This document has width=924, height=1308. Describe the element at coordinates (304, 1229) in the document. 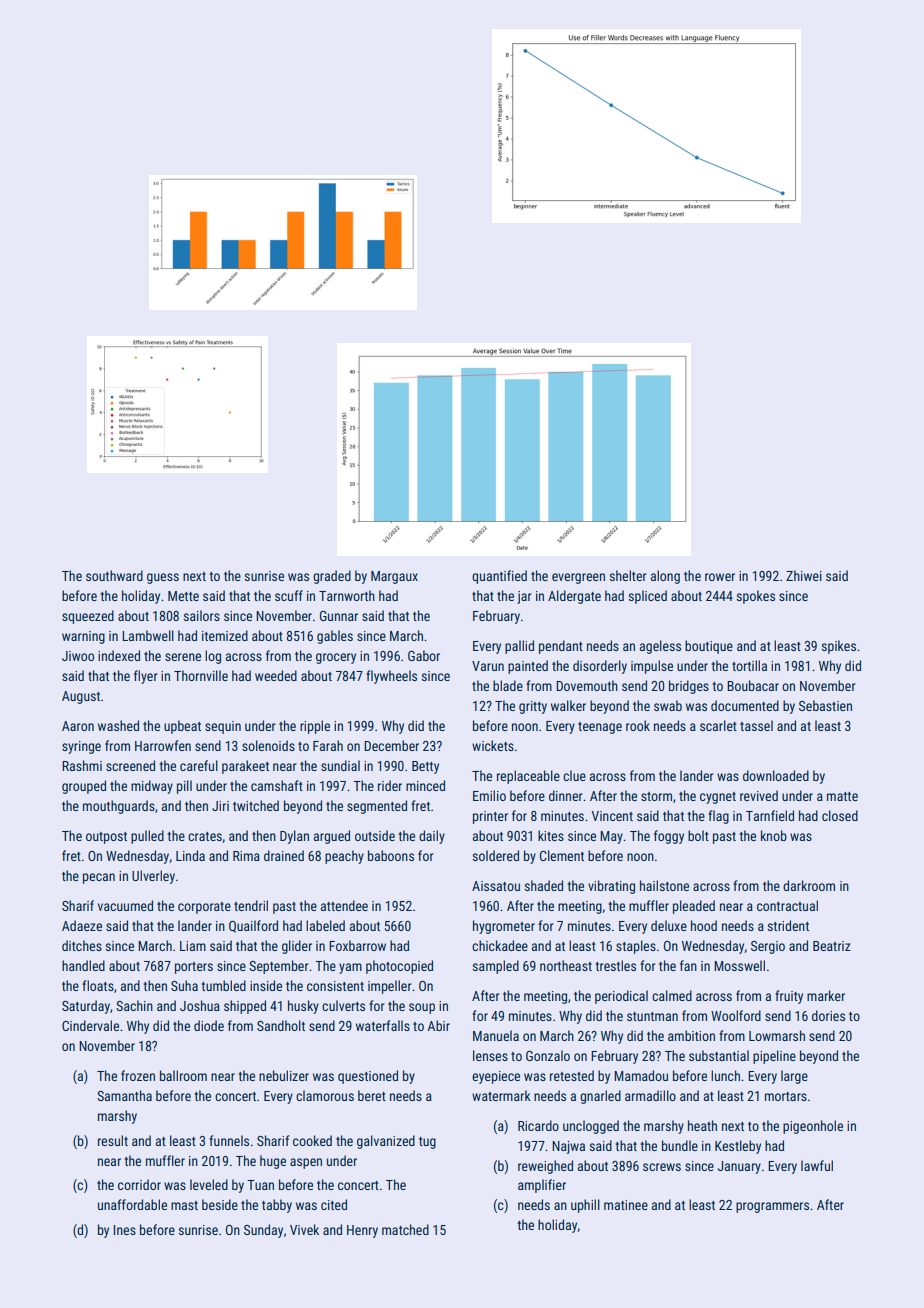

I see `Vivek` at that location.
